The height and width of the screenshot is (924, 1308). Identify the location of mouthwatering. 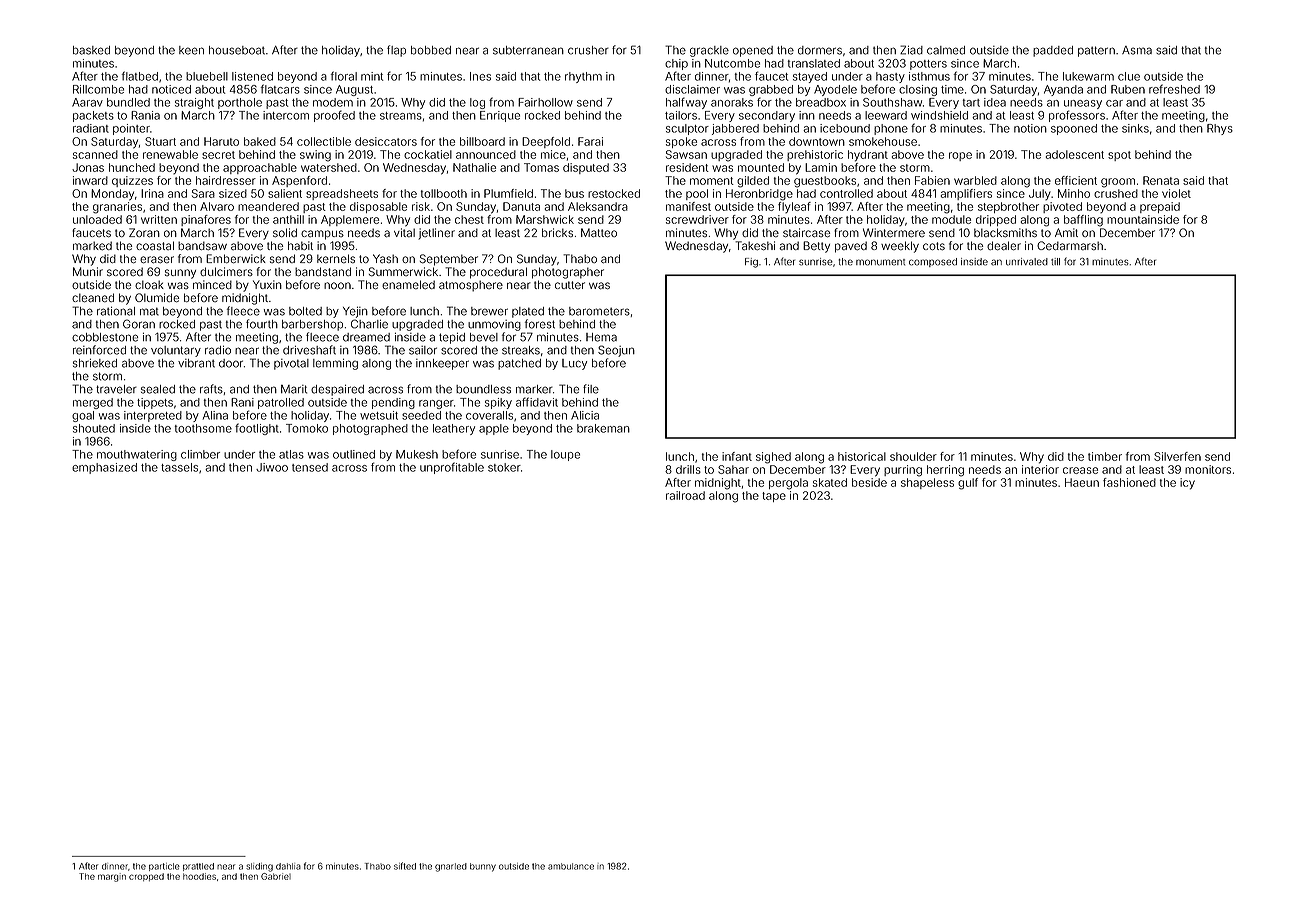
(137, 455).
